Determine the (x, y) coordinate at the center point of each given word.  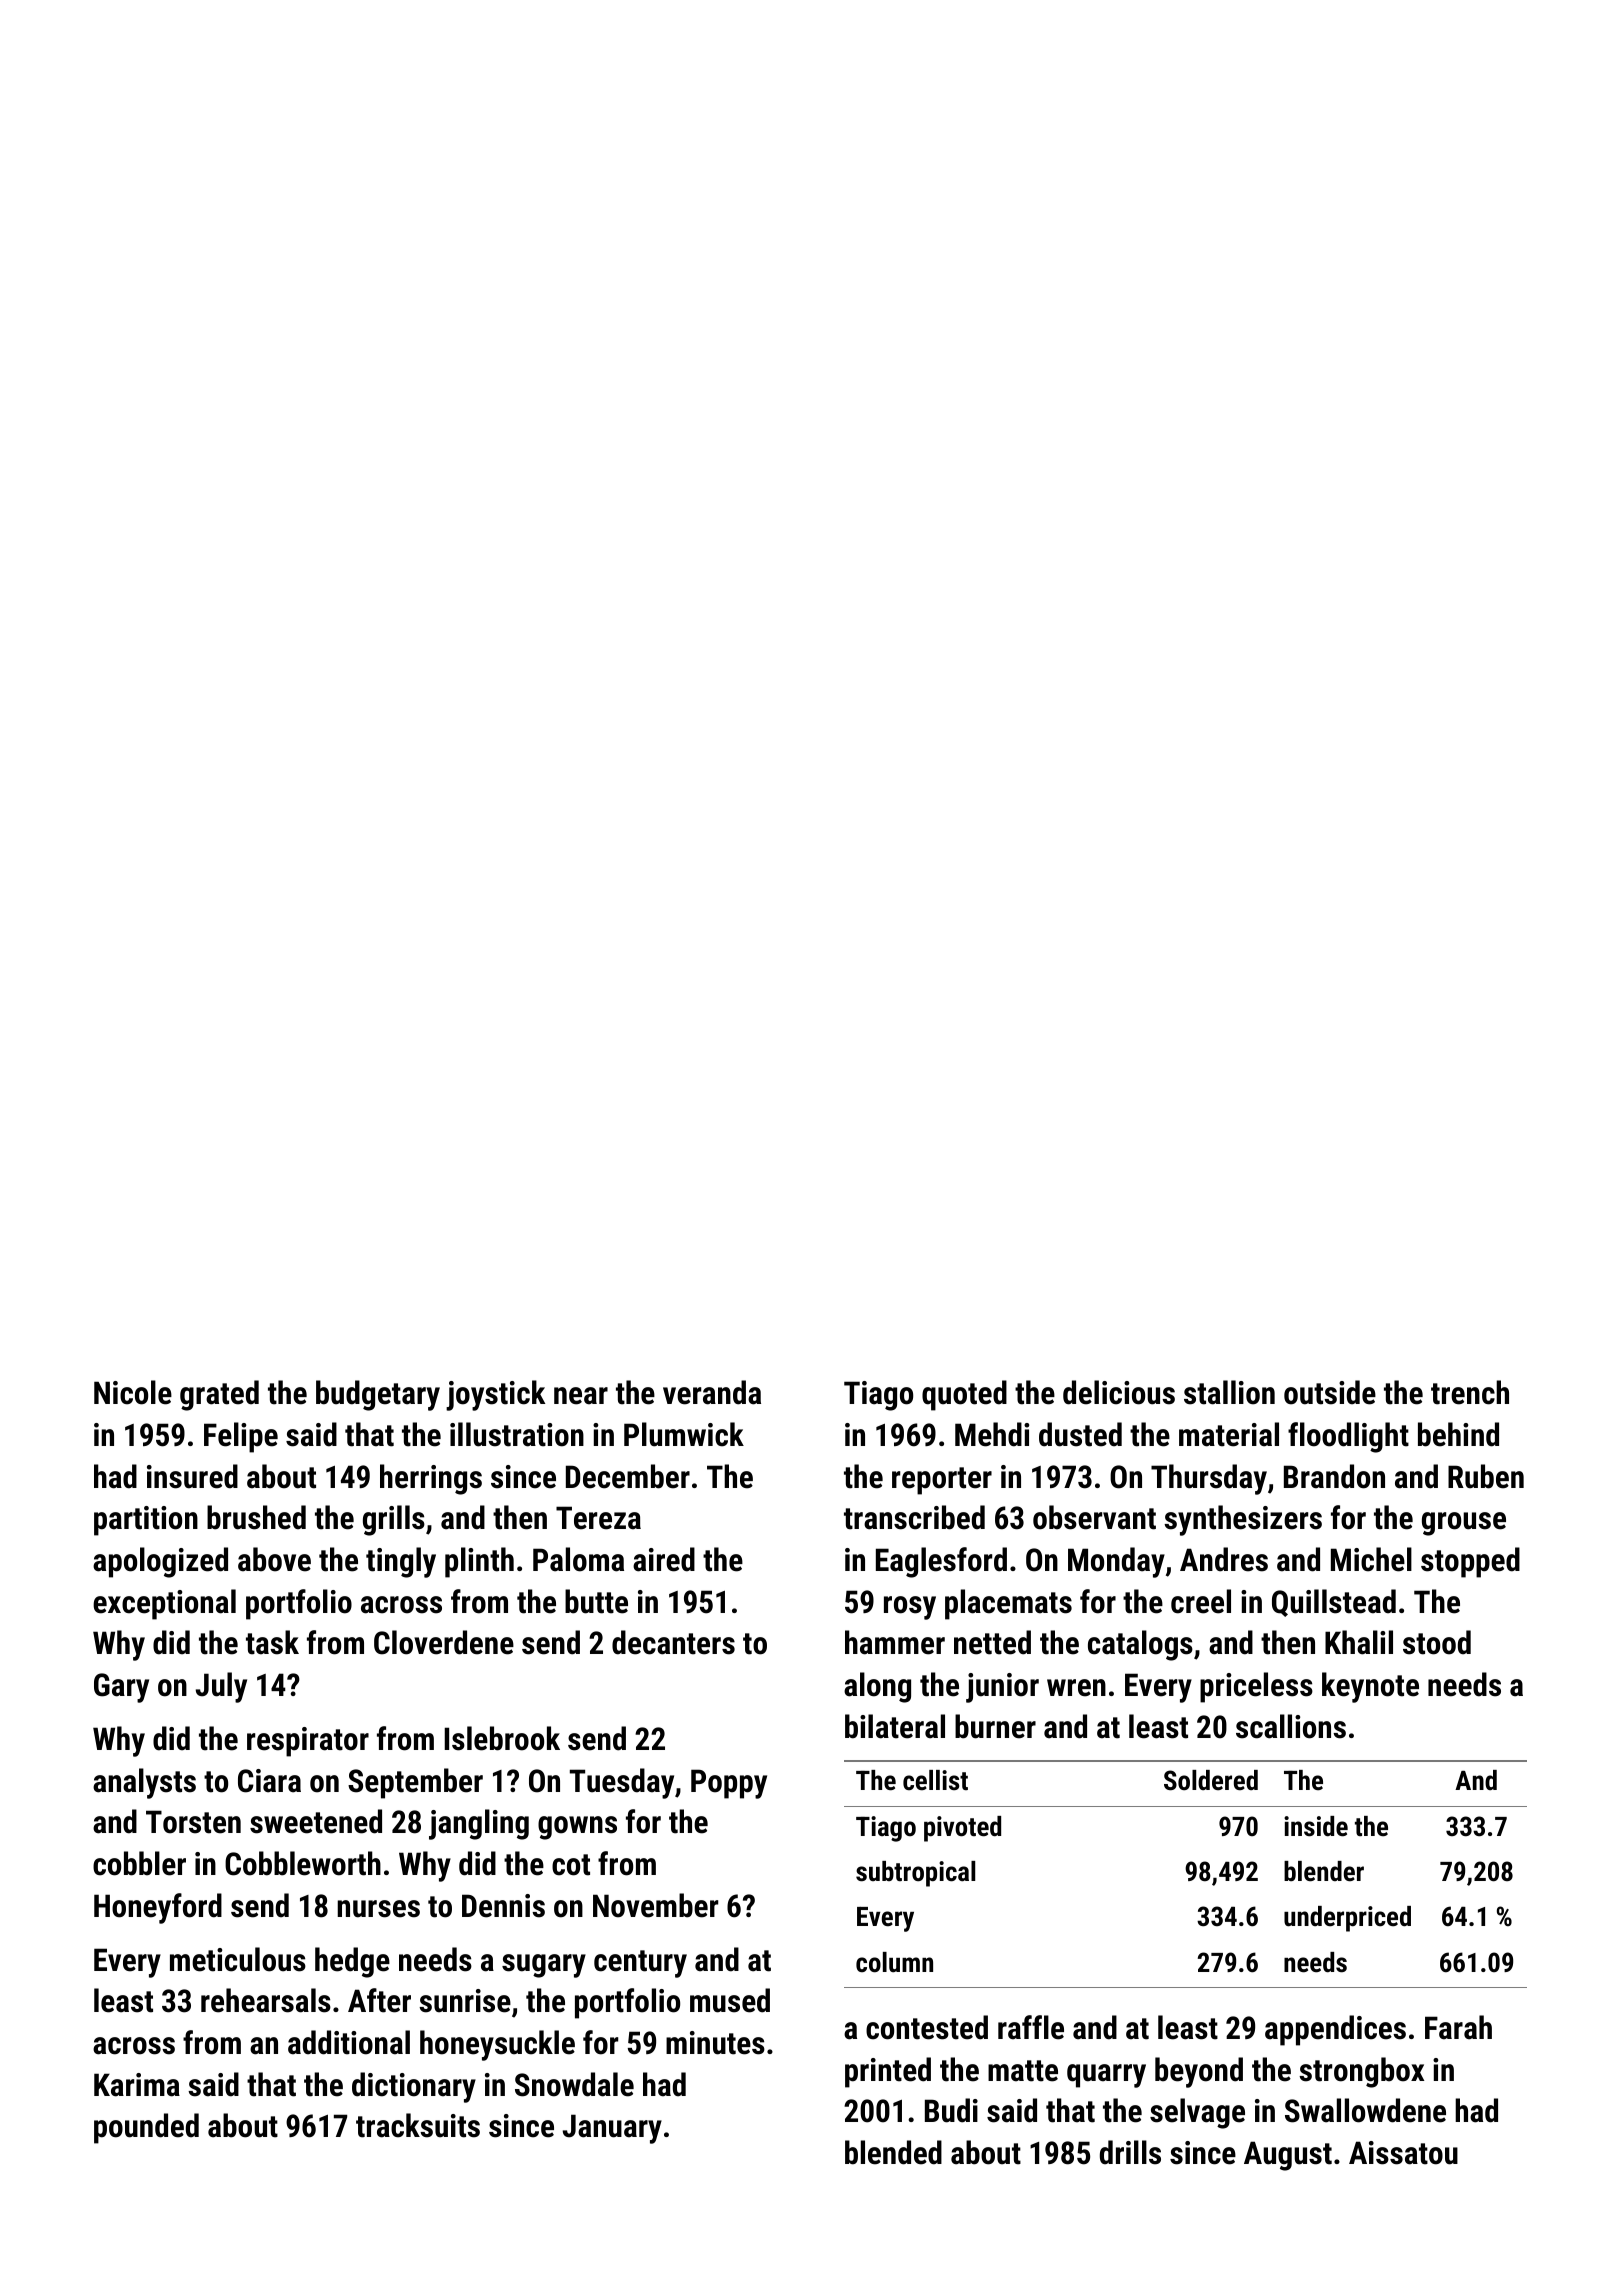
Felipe (241, 1437)
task (272, 1642)
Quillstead (1334, 1603)
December (628, 1476)
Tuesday (622, 1783)
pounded (146, 2128)
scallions (1291, 1726)
